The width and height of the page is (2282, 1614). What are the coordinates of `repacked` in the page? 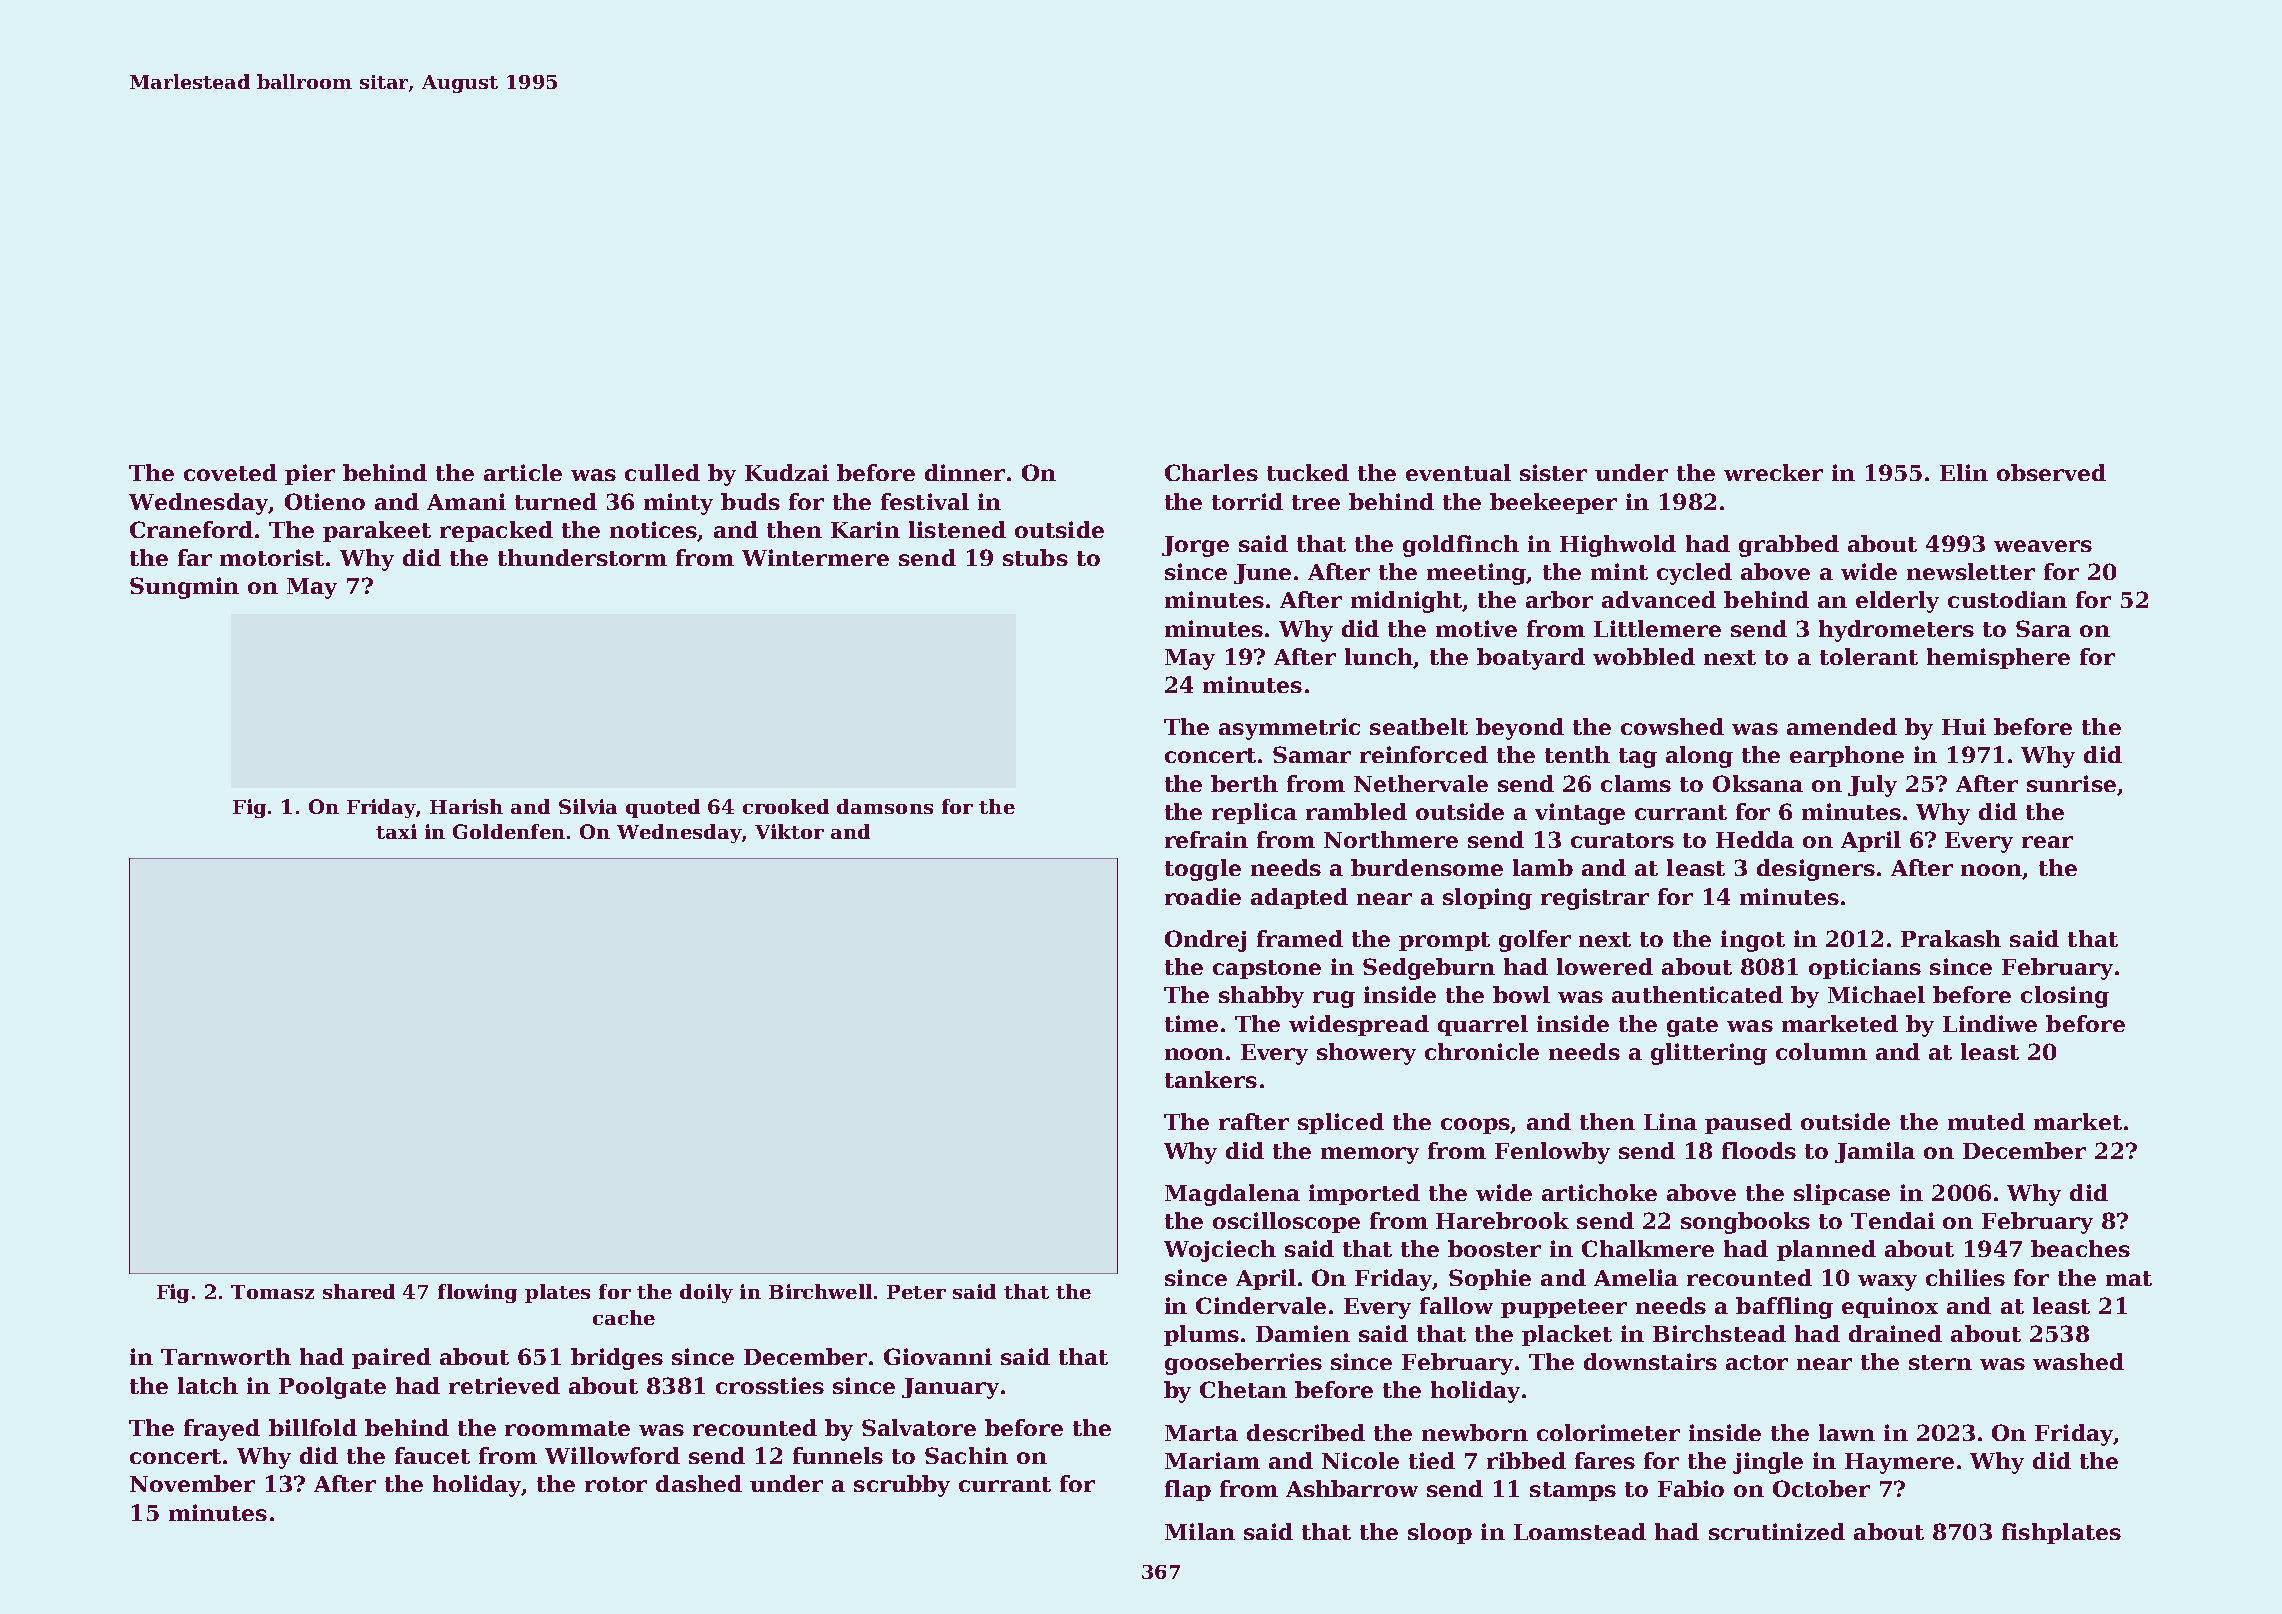 It's located at (496, 531).
